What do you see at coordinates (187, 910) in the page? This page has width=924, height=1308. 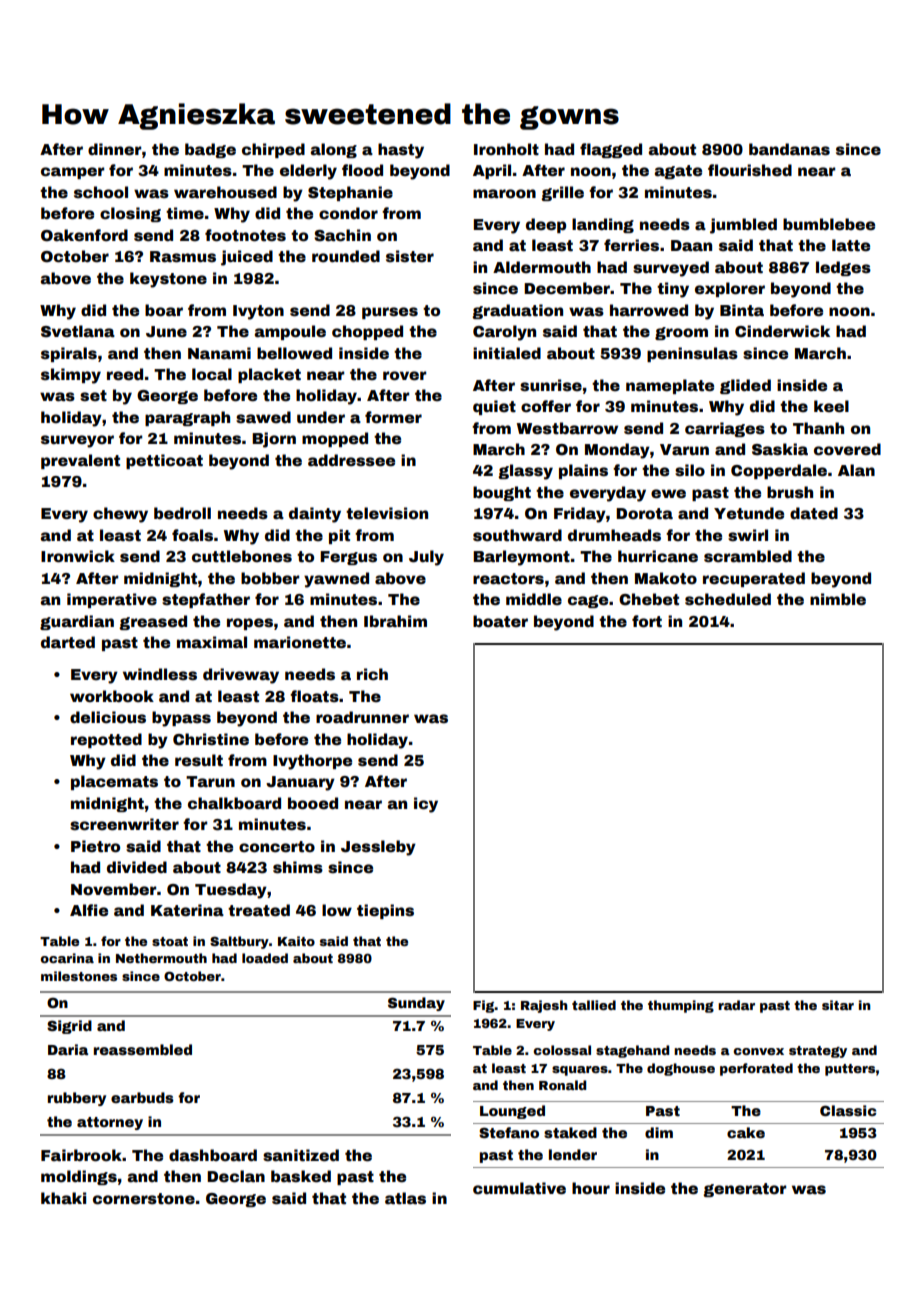 I see `Katerina` at bounding box center [187, 910].
